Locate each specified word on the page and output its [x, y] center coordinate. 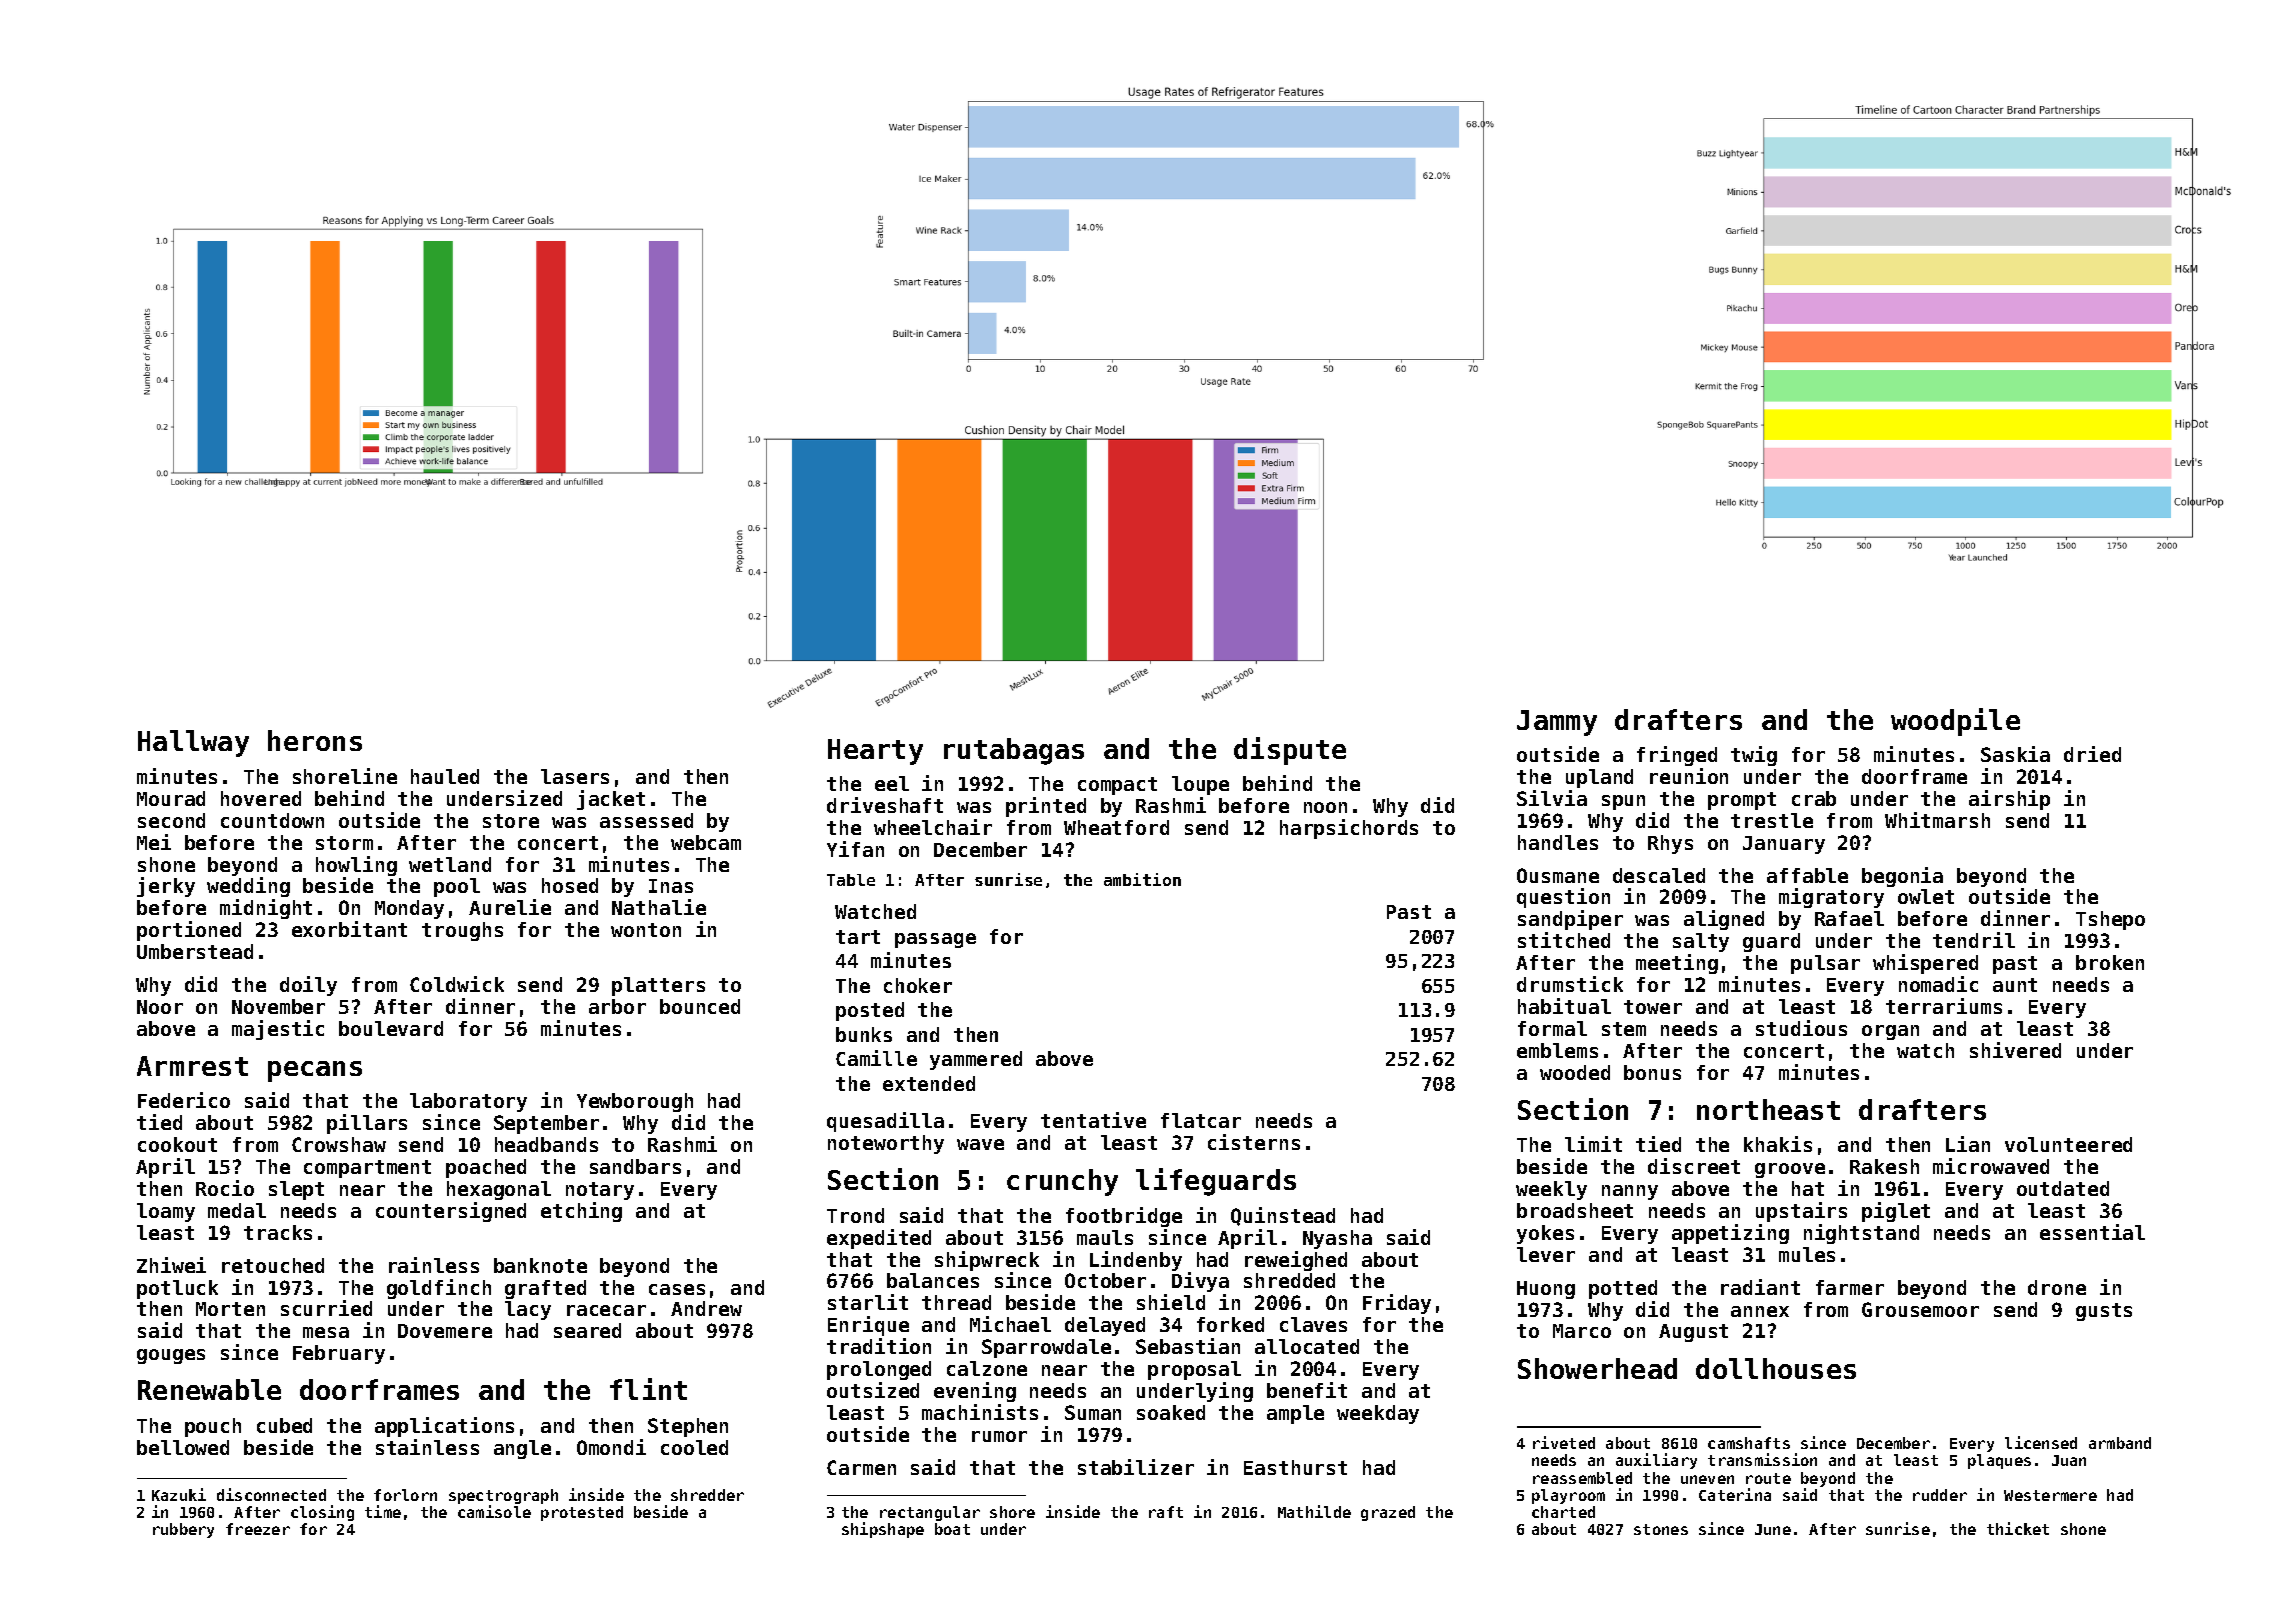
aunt [2015, 985]
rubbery [183, 1530]
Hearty [875, 752]
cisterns [1254, 1142]
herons [315, 740]
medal [237, 1210]
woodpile [1955, 722]
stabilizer [1136, 1467]
